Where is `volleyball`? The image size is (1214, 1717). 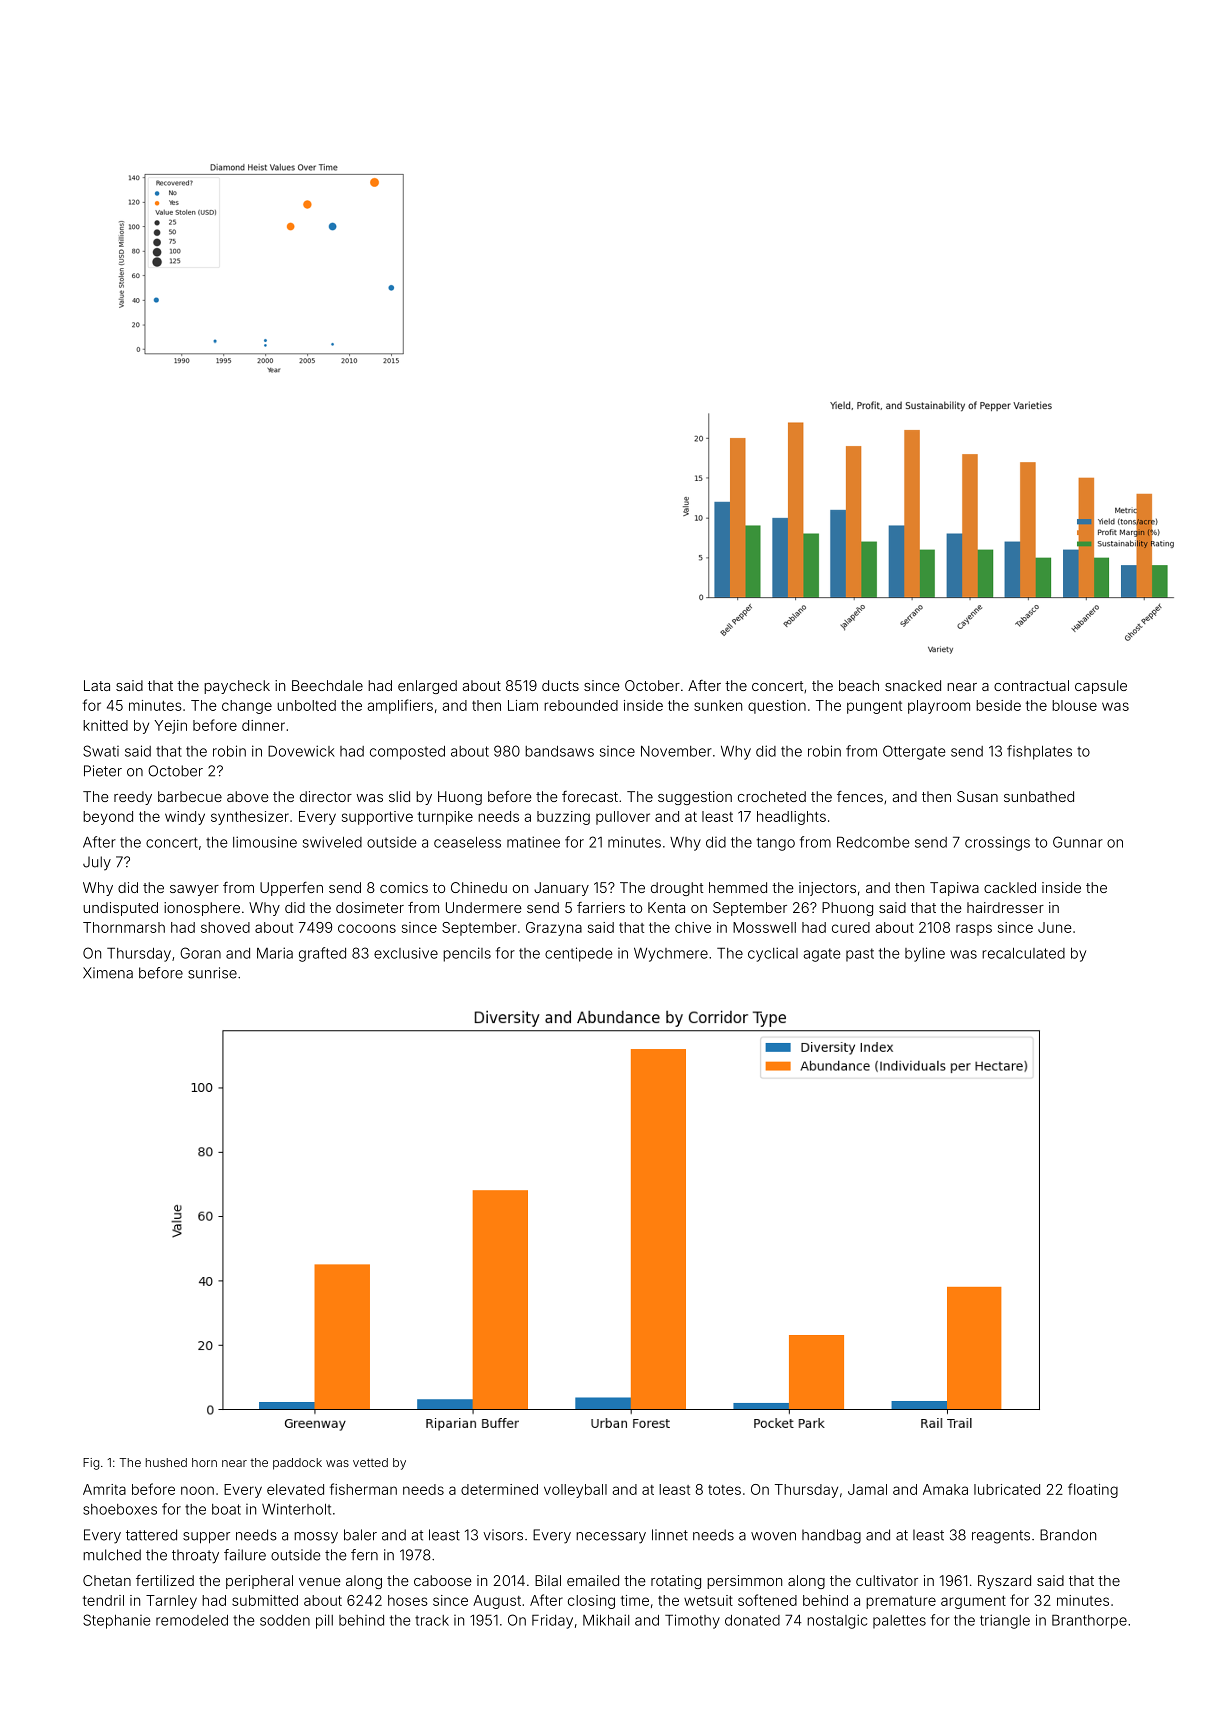 volleyball is located at coordinates (575, 1491).
